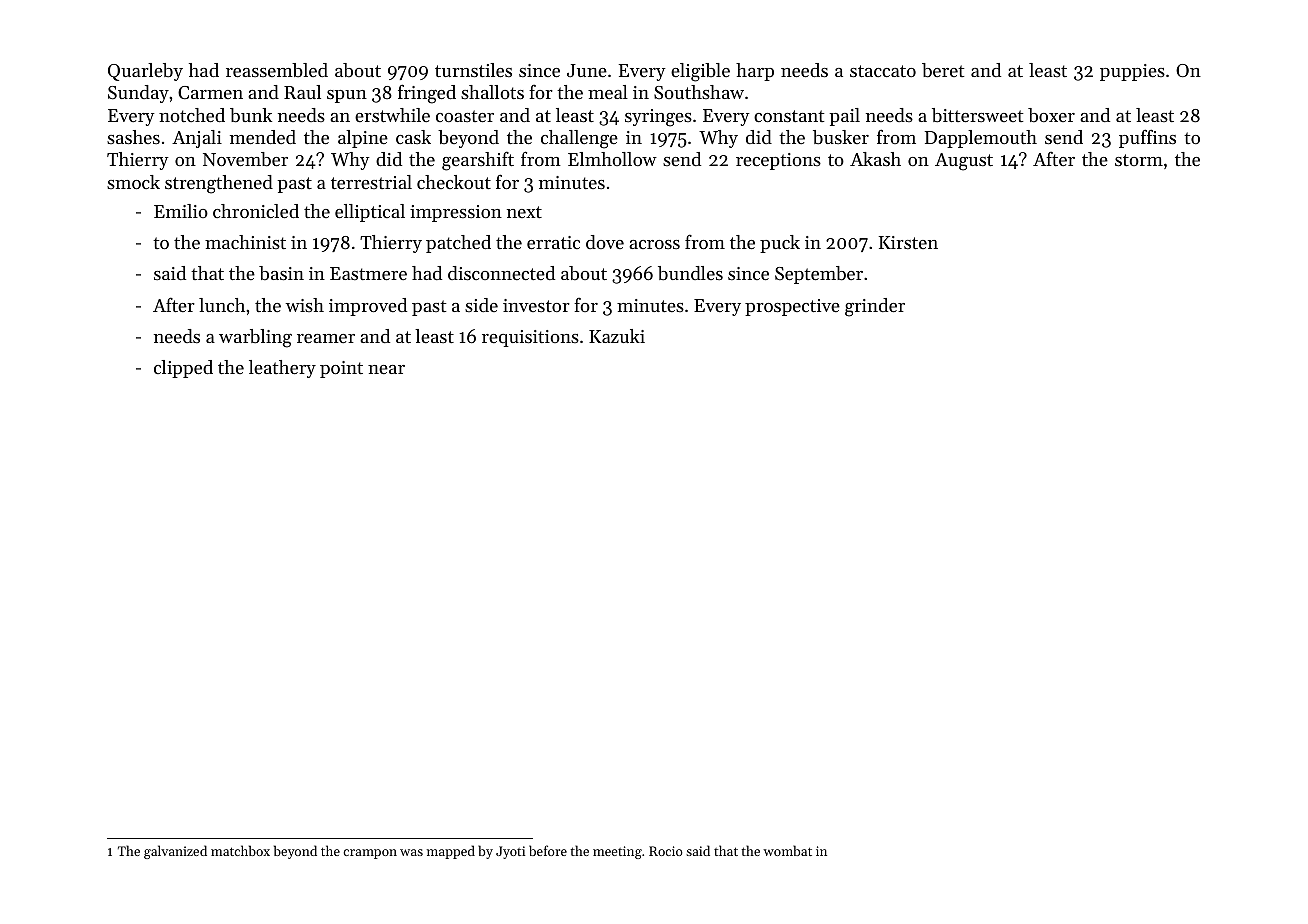 This image has height=924, width=1308. What do you see at coordinates (666, 851) in the image?
I see `Rocio` at bounding box center [666, 851].
